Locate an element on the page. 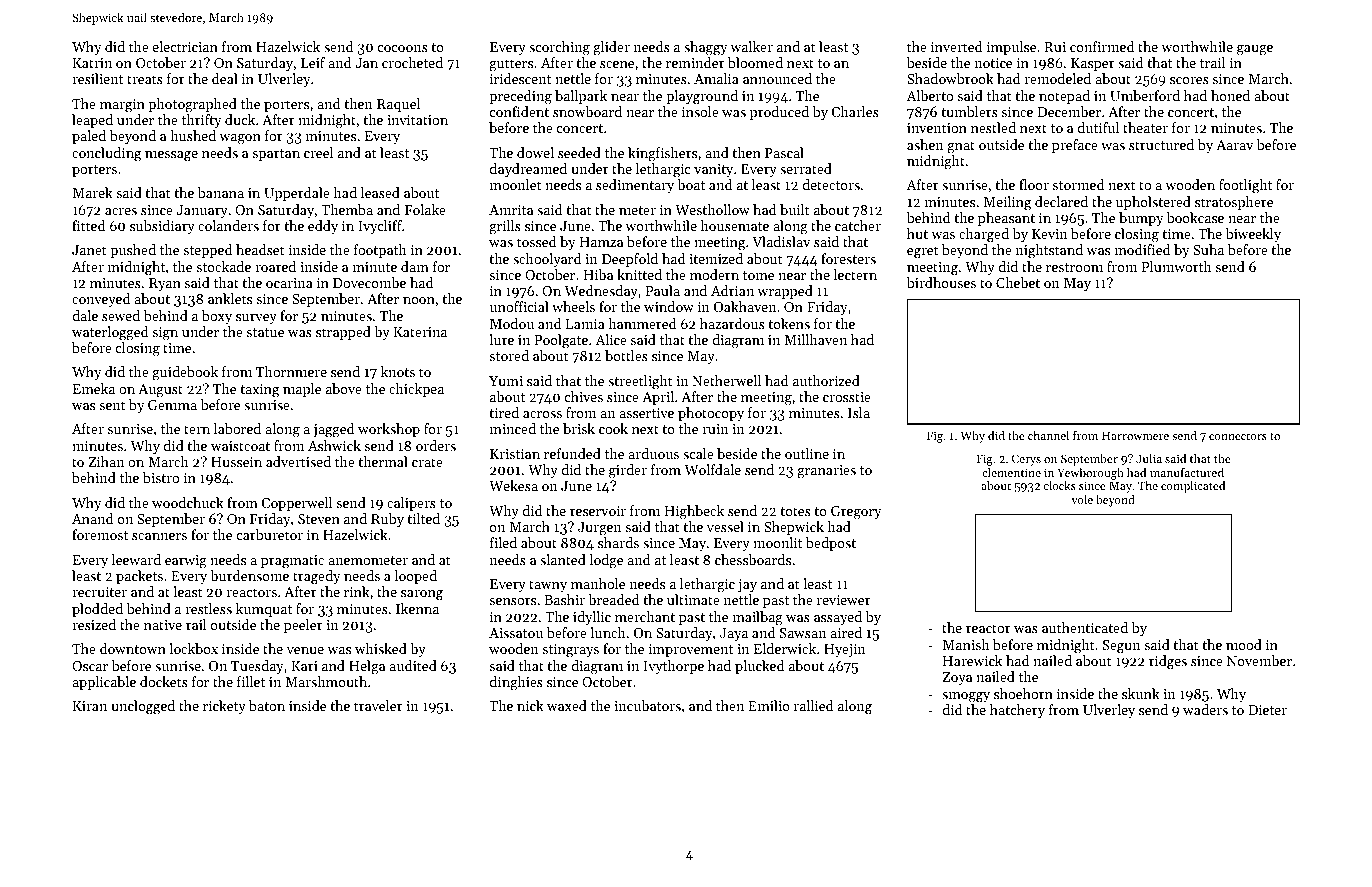 This image has width=1372, height=887. waxed is located at coordinates (567, 705).
